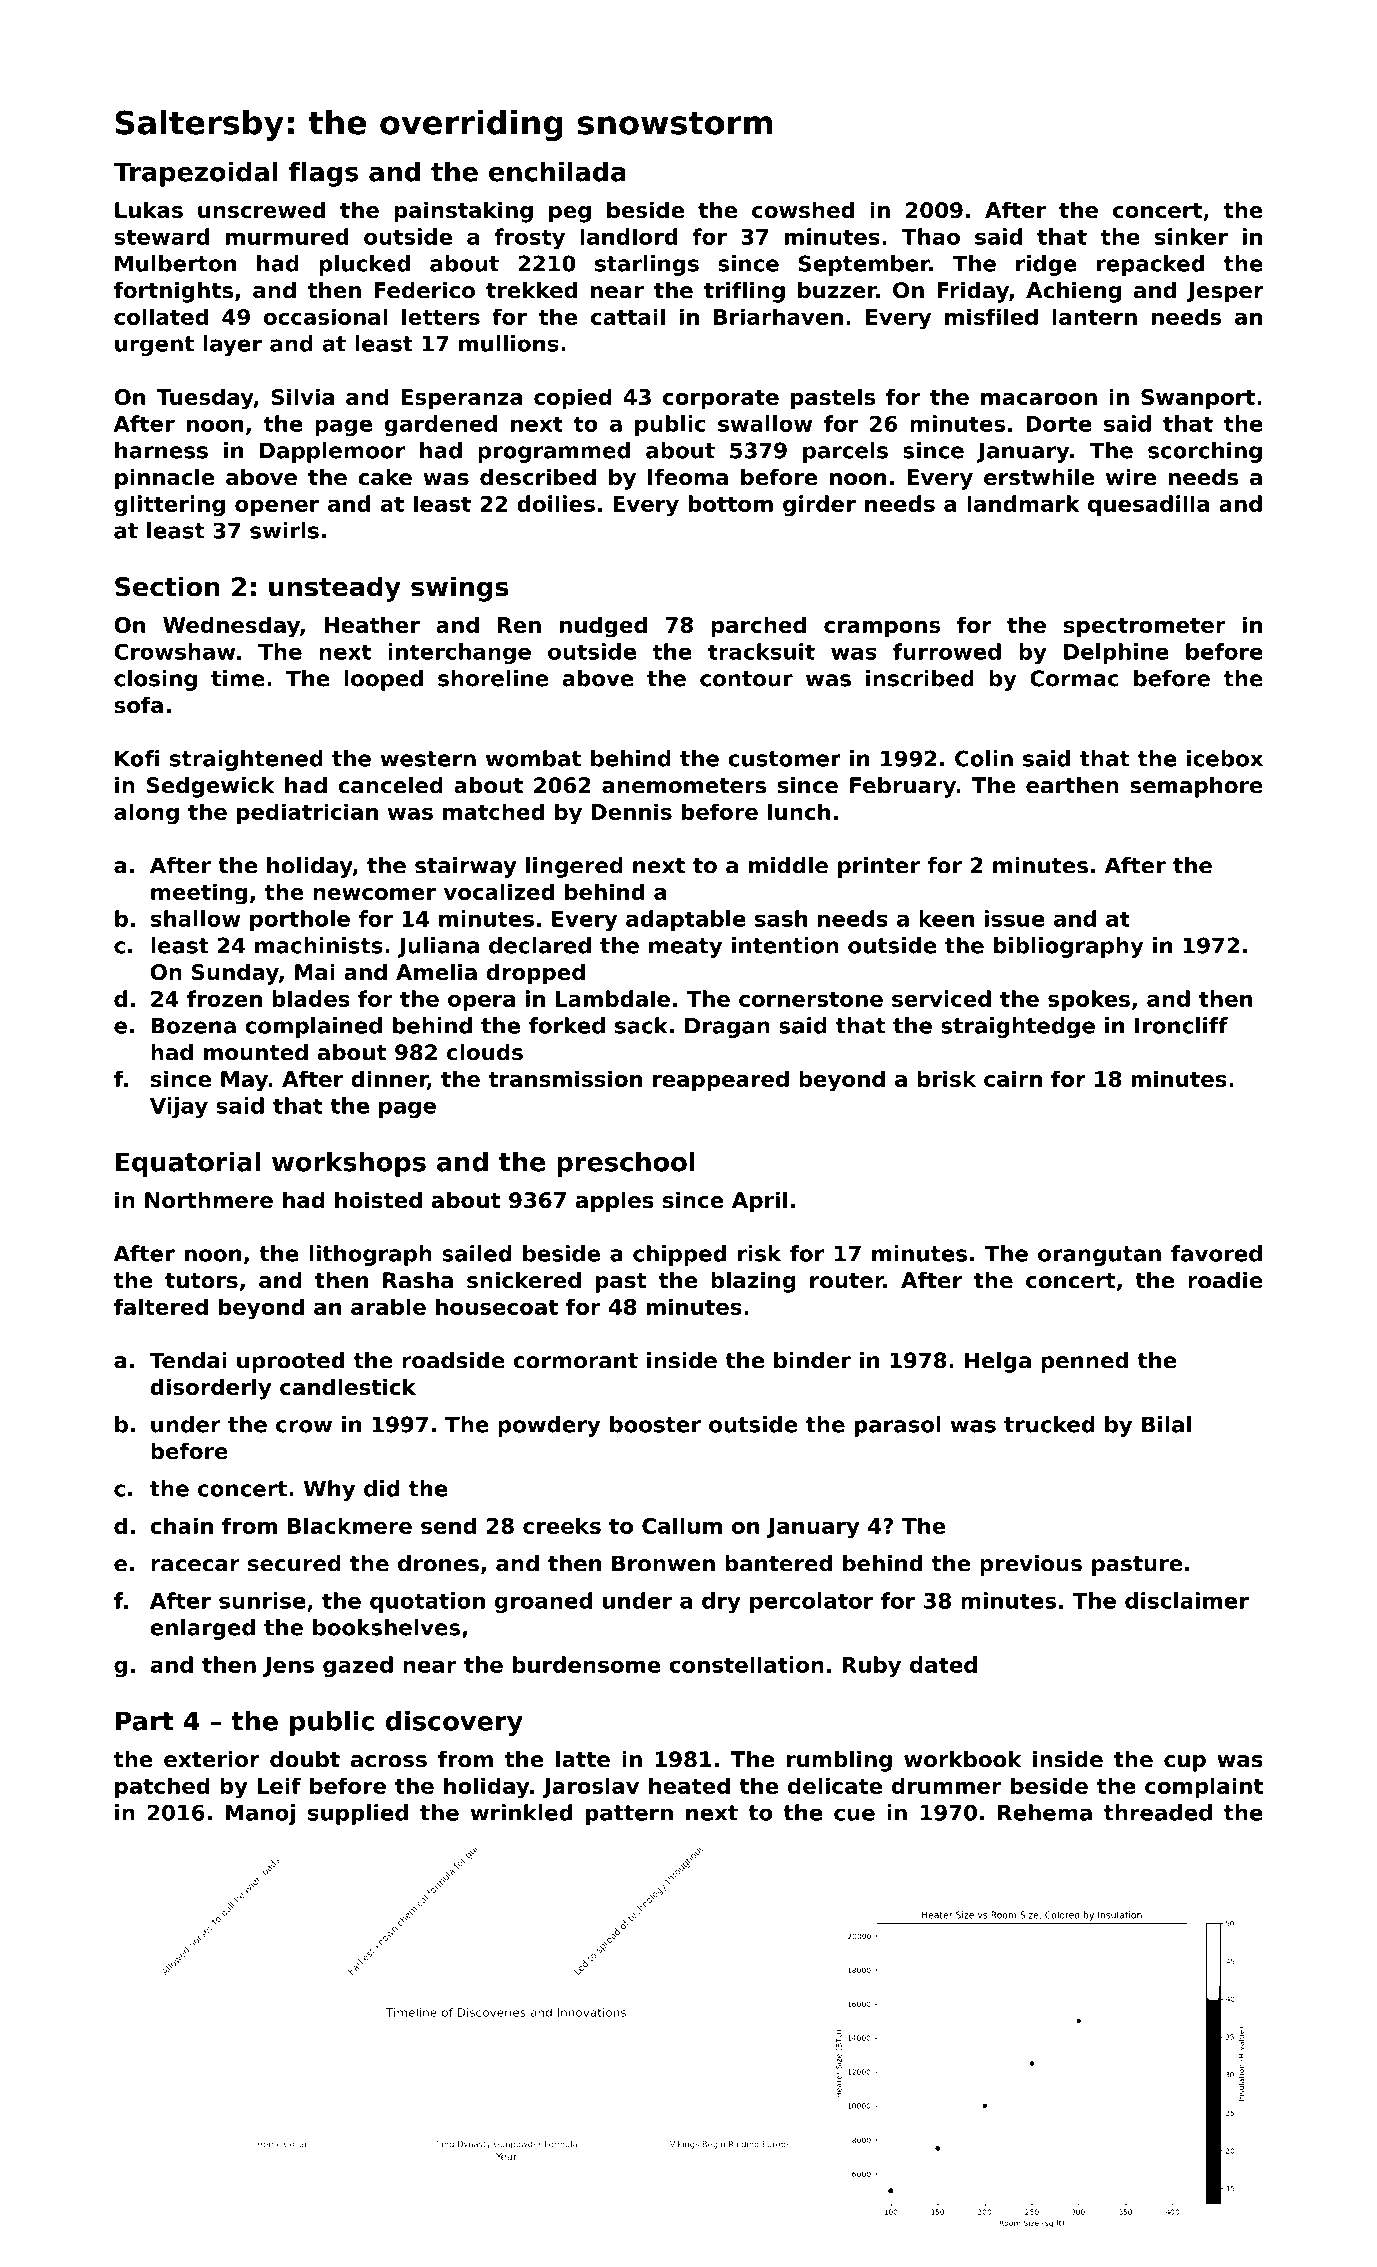 The image size is (1377, 2267). Describe the element at coordinates (931, 236) in the document. I see `Thao` at that location.
